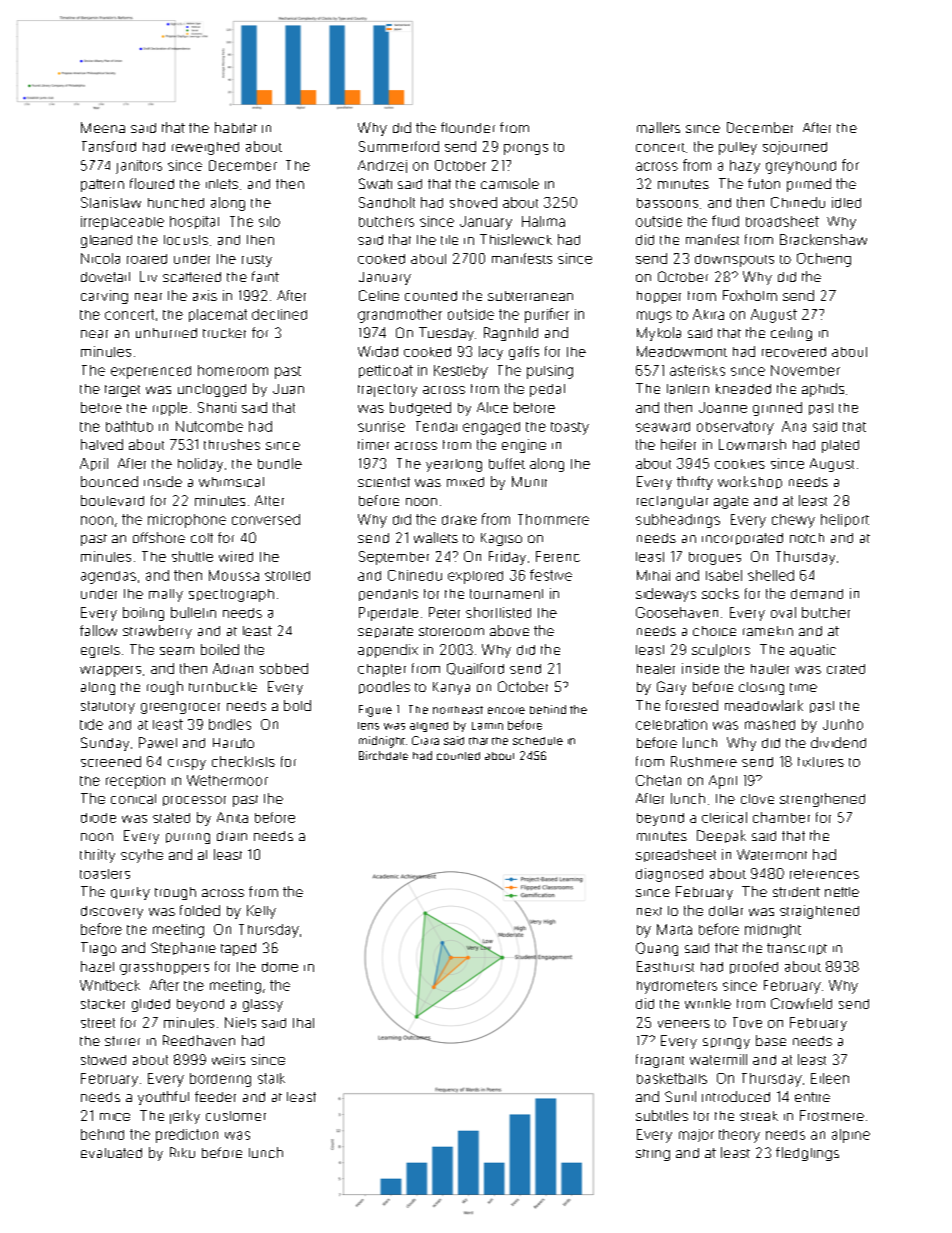 This screenshot has width=952, height=1233. I want to click on fixtures, so click(821, 762).
